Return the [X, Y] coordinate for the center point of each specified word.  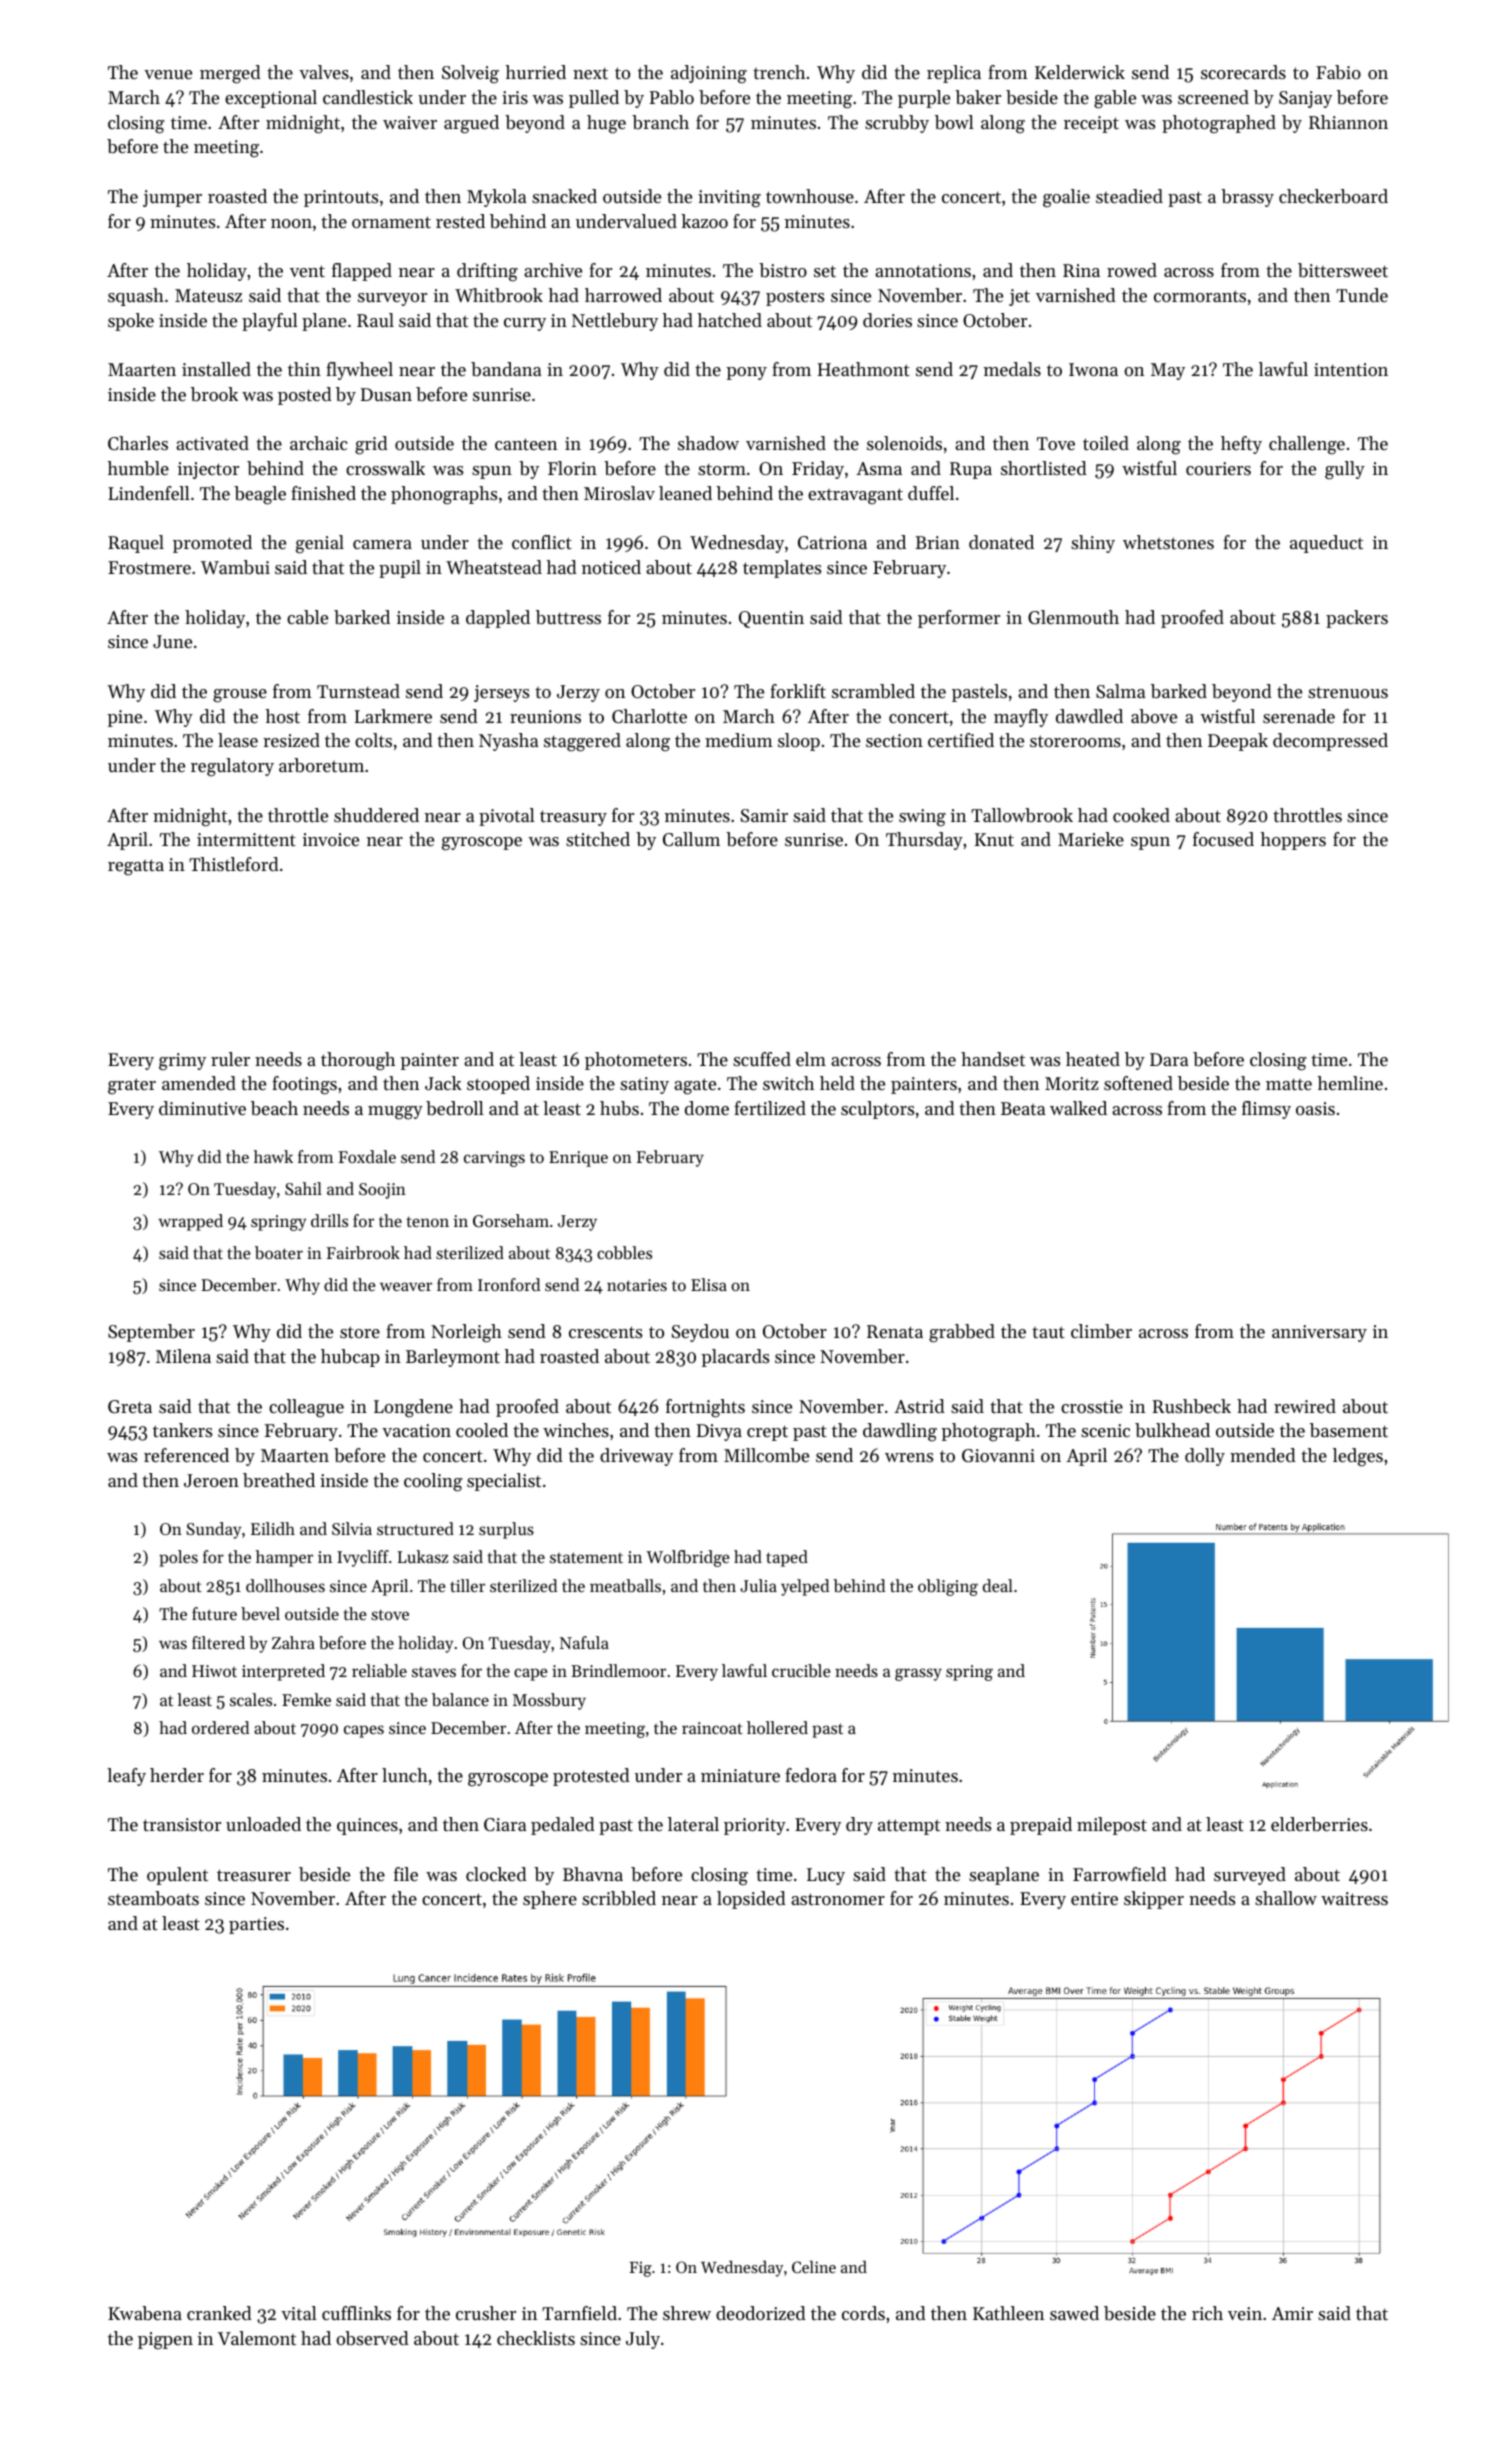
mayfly [1021, 718]
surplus [506, 1530]
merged [230, 74]
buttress [568, 617]
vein [1245, 2313]
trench [779, 72]
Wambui [235, 567]
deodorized [761, 2313]
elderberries [1319, 1824]
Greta [130, 1406]
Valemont [257, 2338]
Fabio [1338, 72]
